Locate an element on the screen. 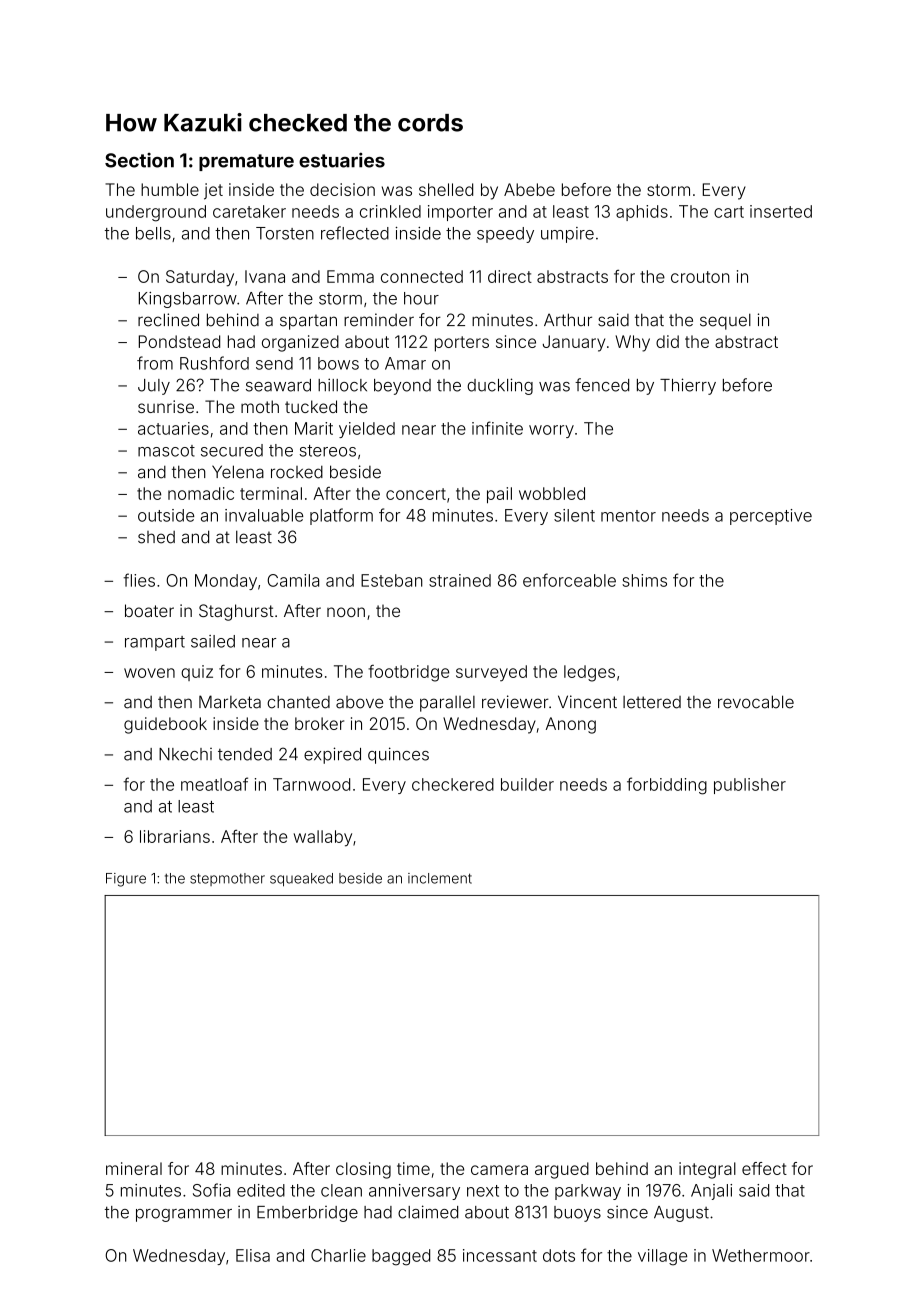  Elisa is located at coordinates (253, 1255).
